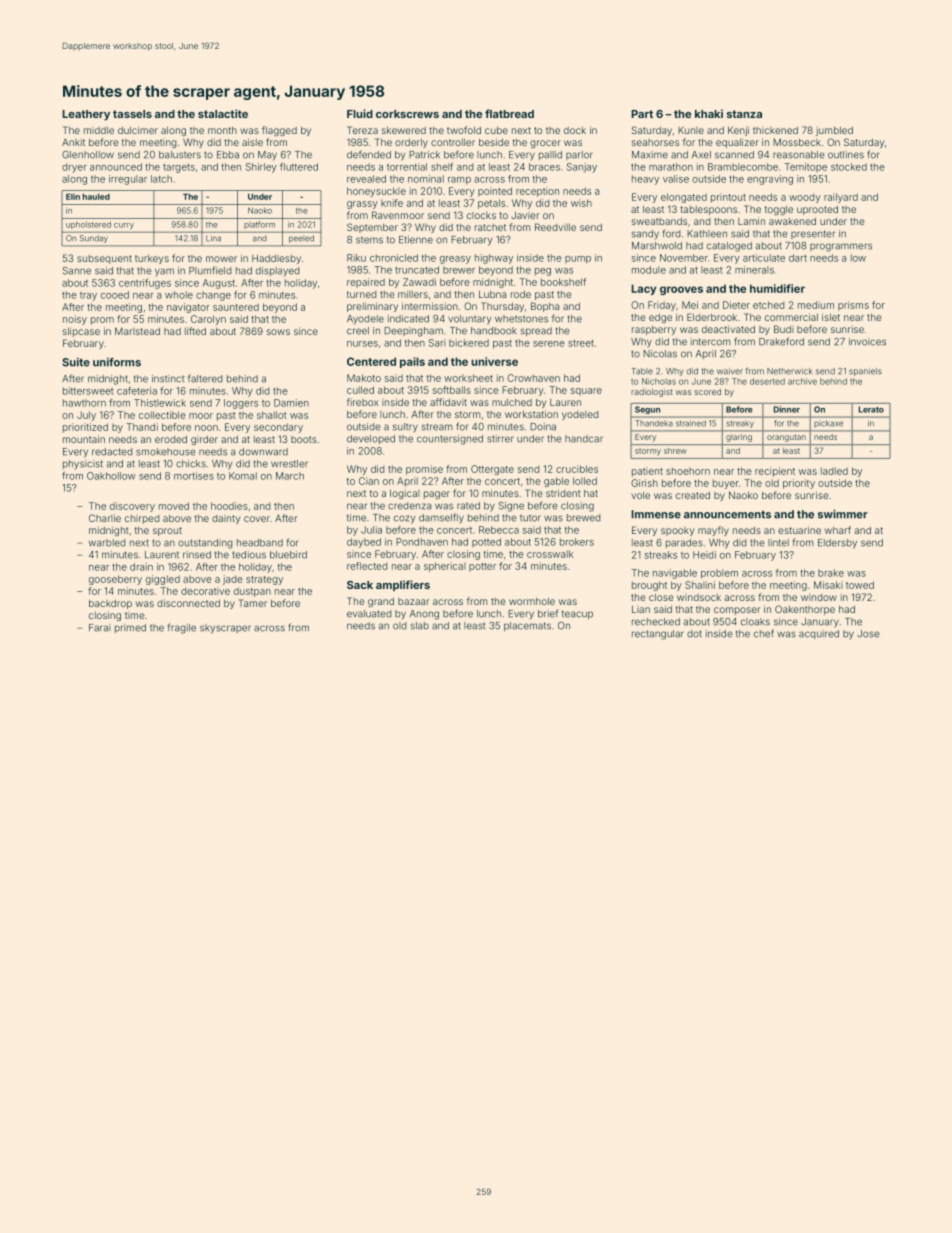 The width and height of the document is (952, 1233). What do you see at coordinates (182, 628) in the document?
I see `fragile` at bounding box center [182, 628].
